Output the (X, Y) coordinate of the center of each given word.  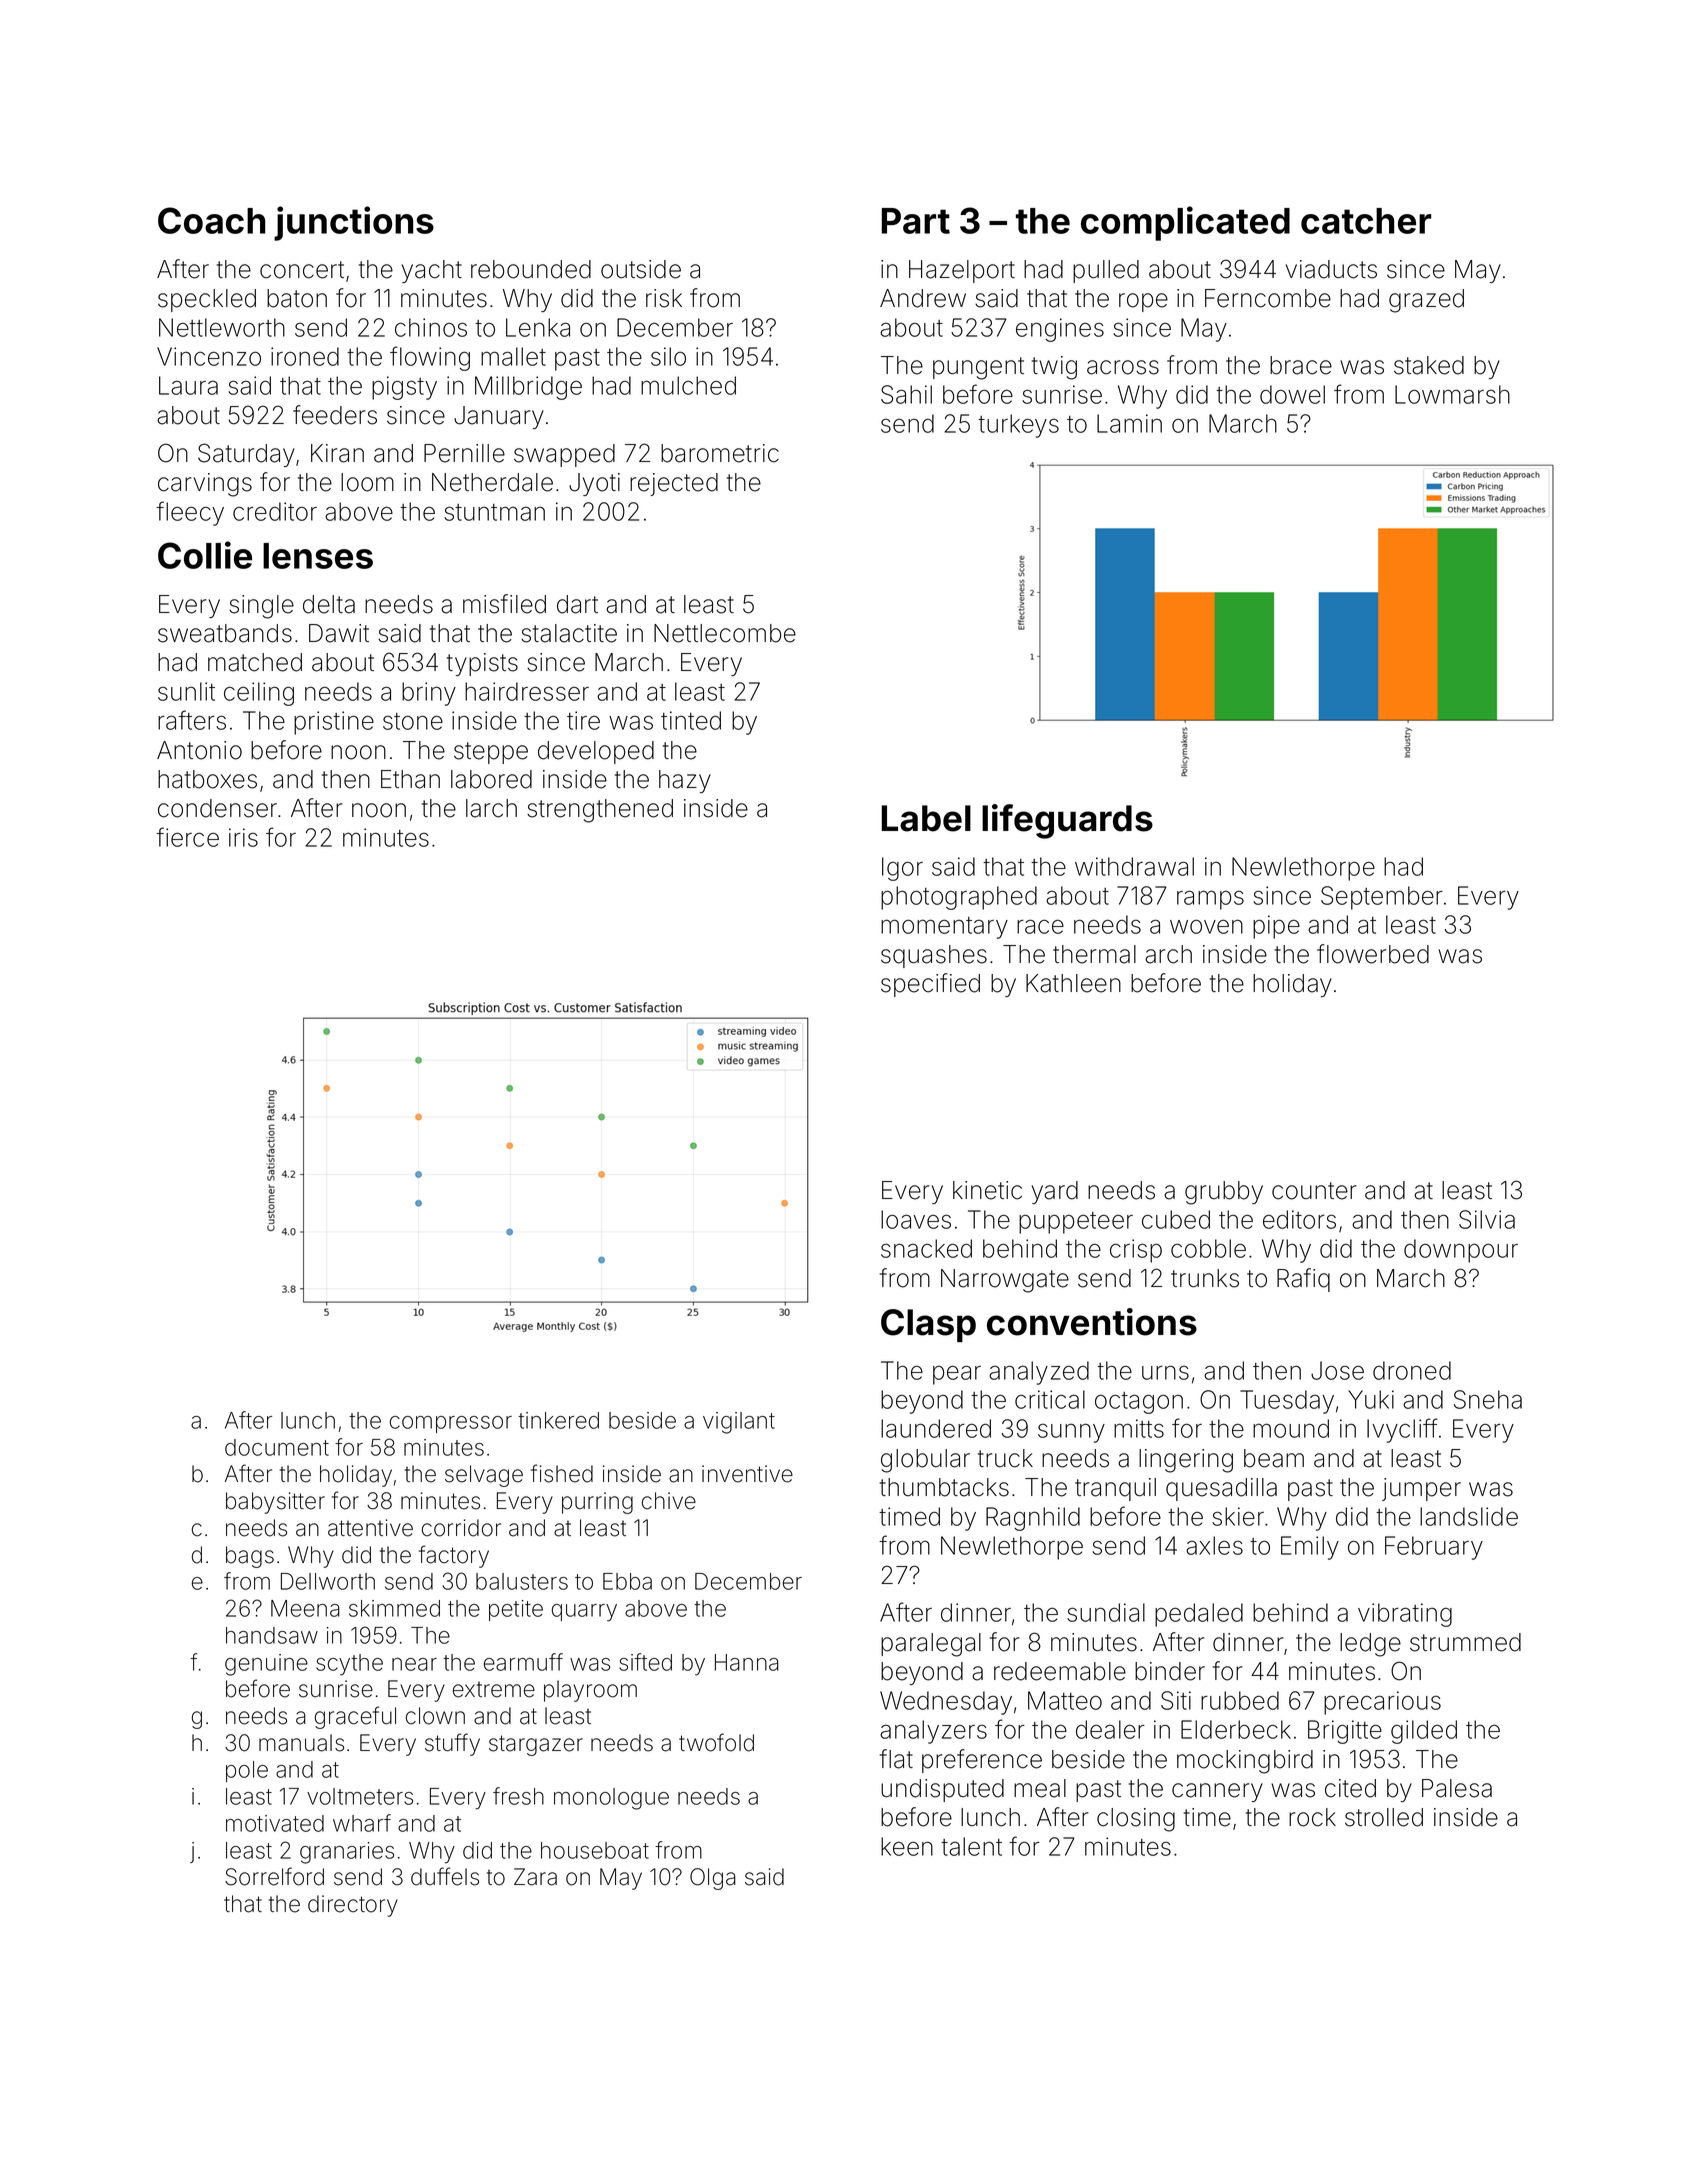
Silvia (1487, 1219)
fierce (187, 837)
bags (250, 1557)
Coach (211, 220)
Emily (1310, 1548)
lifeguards (1067, 821)
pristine (334, 723)
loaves (916, 1219)
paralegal (931, 1645)
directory (353, 1906)
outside (641, 269)
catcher (1366, 221)
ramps (1210, 900)
